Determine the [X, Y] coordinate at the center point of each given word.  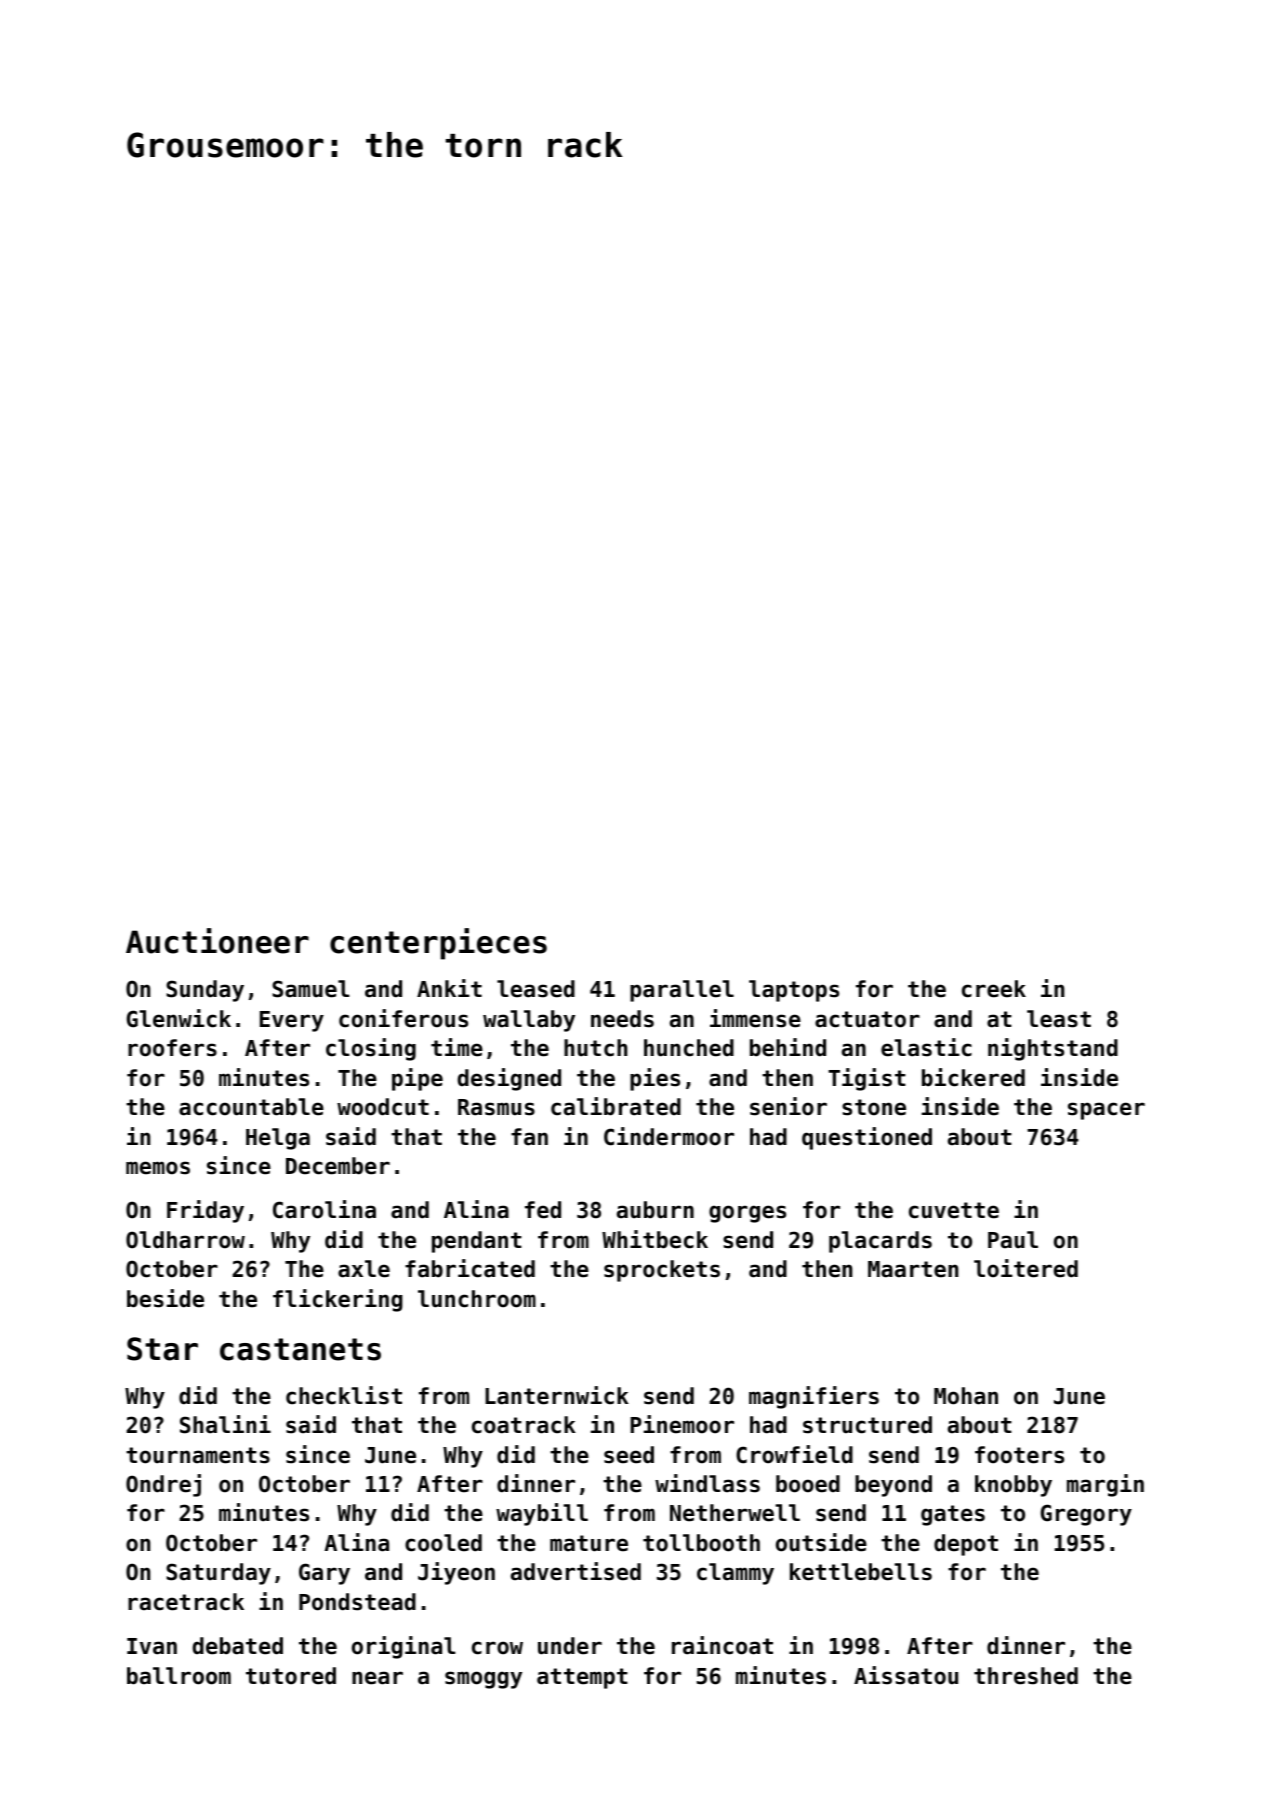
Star [162, 1349]
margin [1105, 1485]
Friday [205, 1211]
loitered [1026, 1268]
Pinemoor [682, 1424]
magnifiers [814, 1397]
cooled [443, 1543]
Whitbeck [655, 1239]
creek [994, 989]
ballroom [179, 1676]
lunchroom [477, 1299]
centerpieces [438, 944]
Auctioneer [217, 941]
